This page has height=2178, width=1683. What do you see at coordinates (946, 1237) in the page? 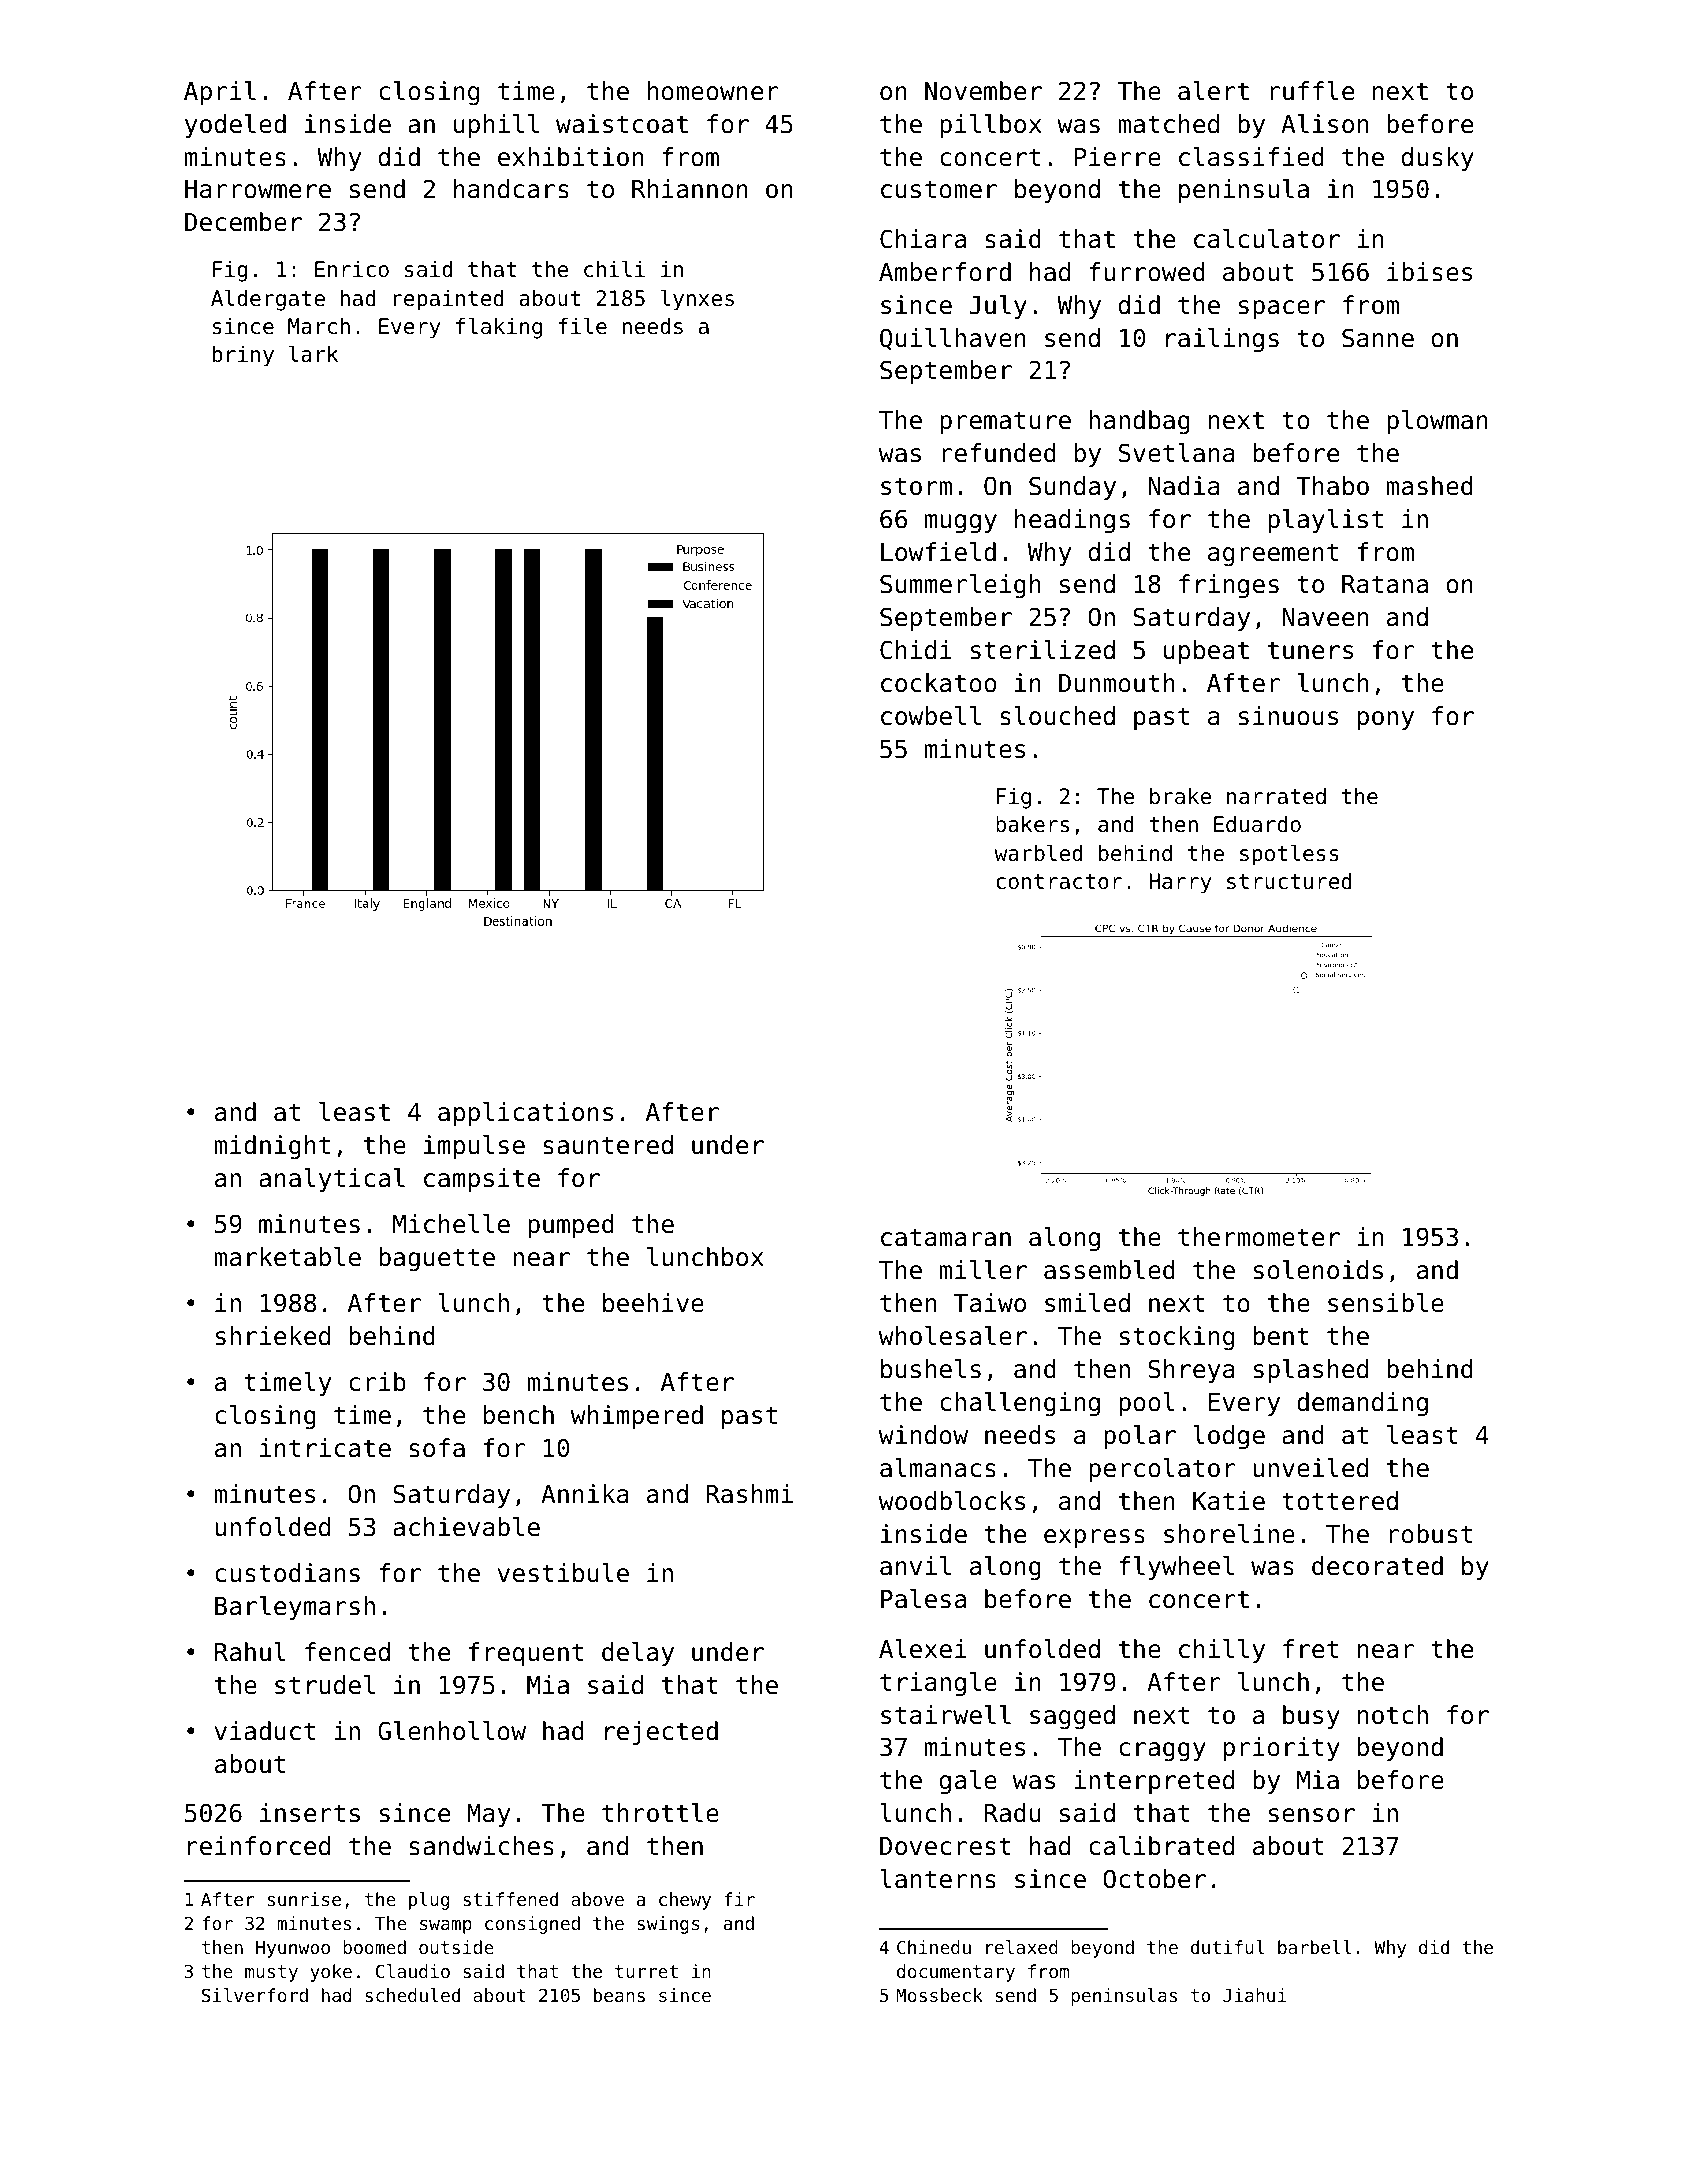
I see `catamaran` at bounding box center [946, 1237].
